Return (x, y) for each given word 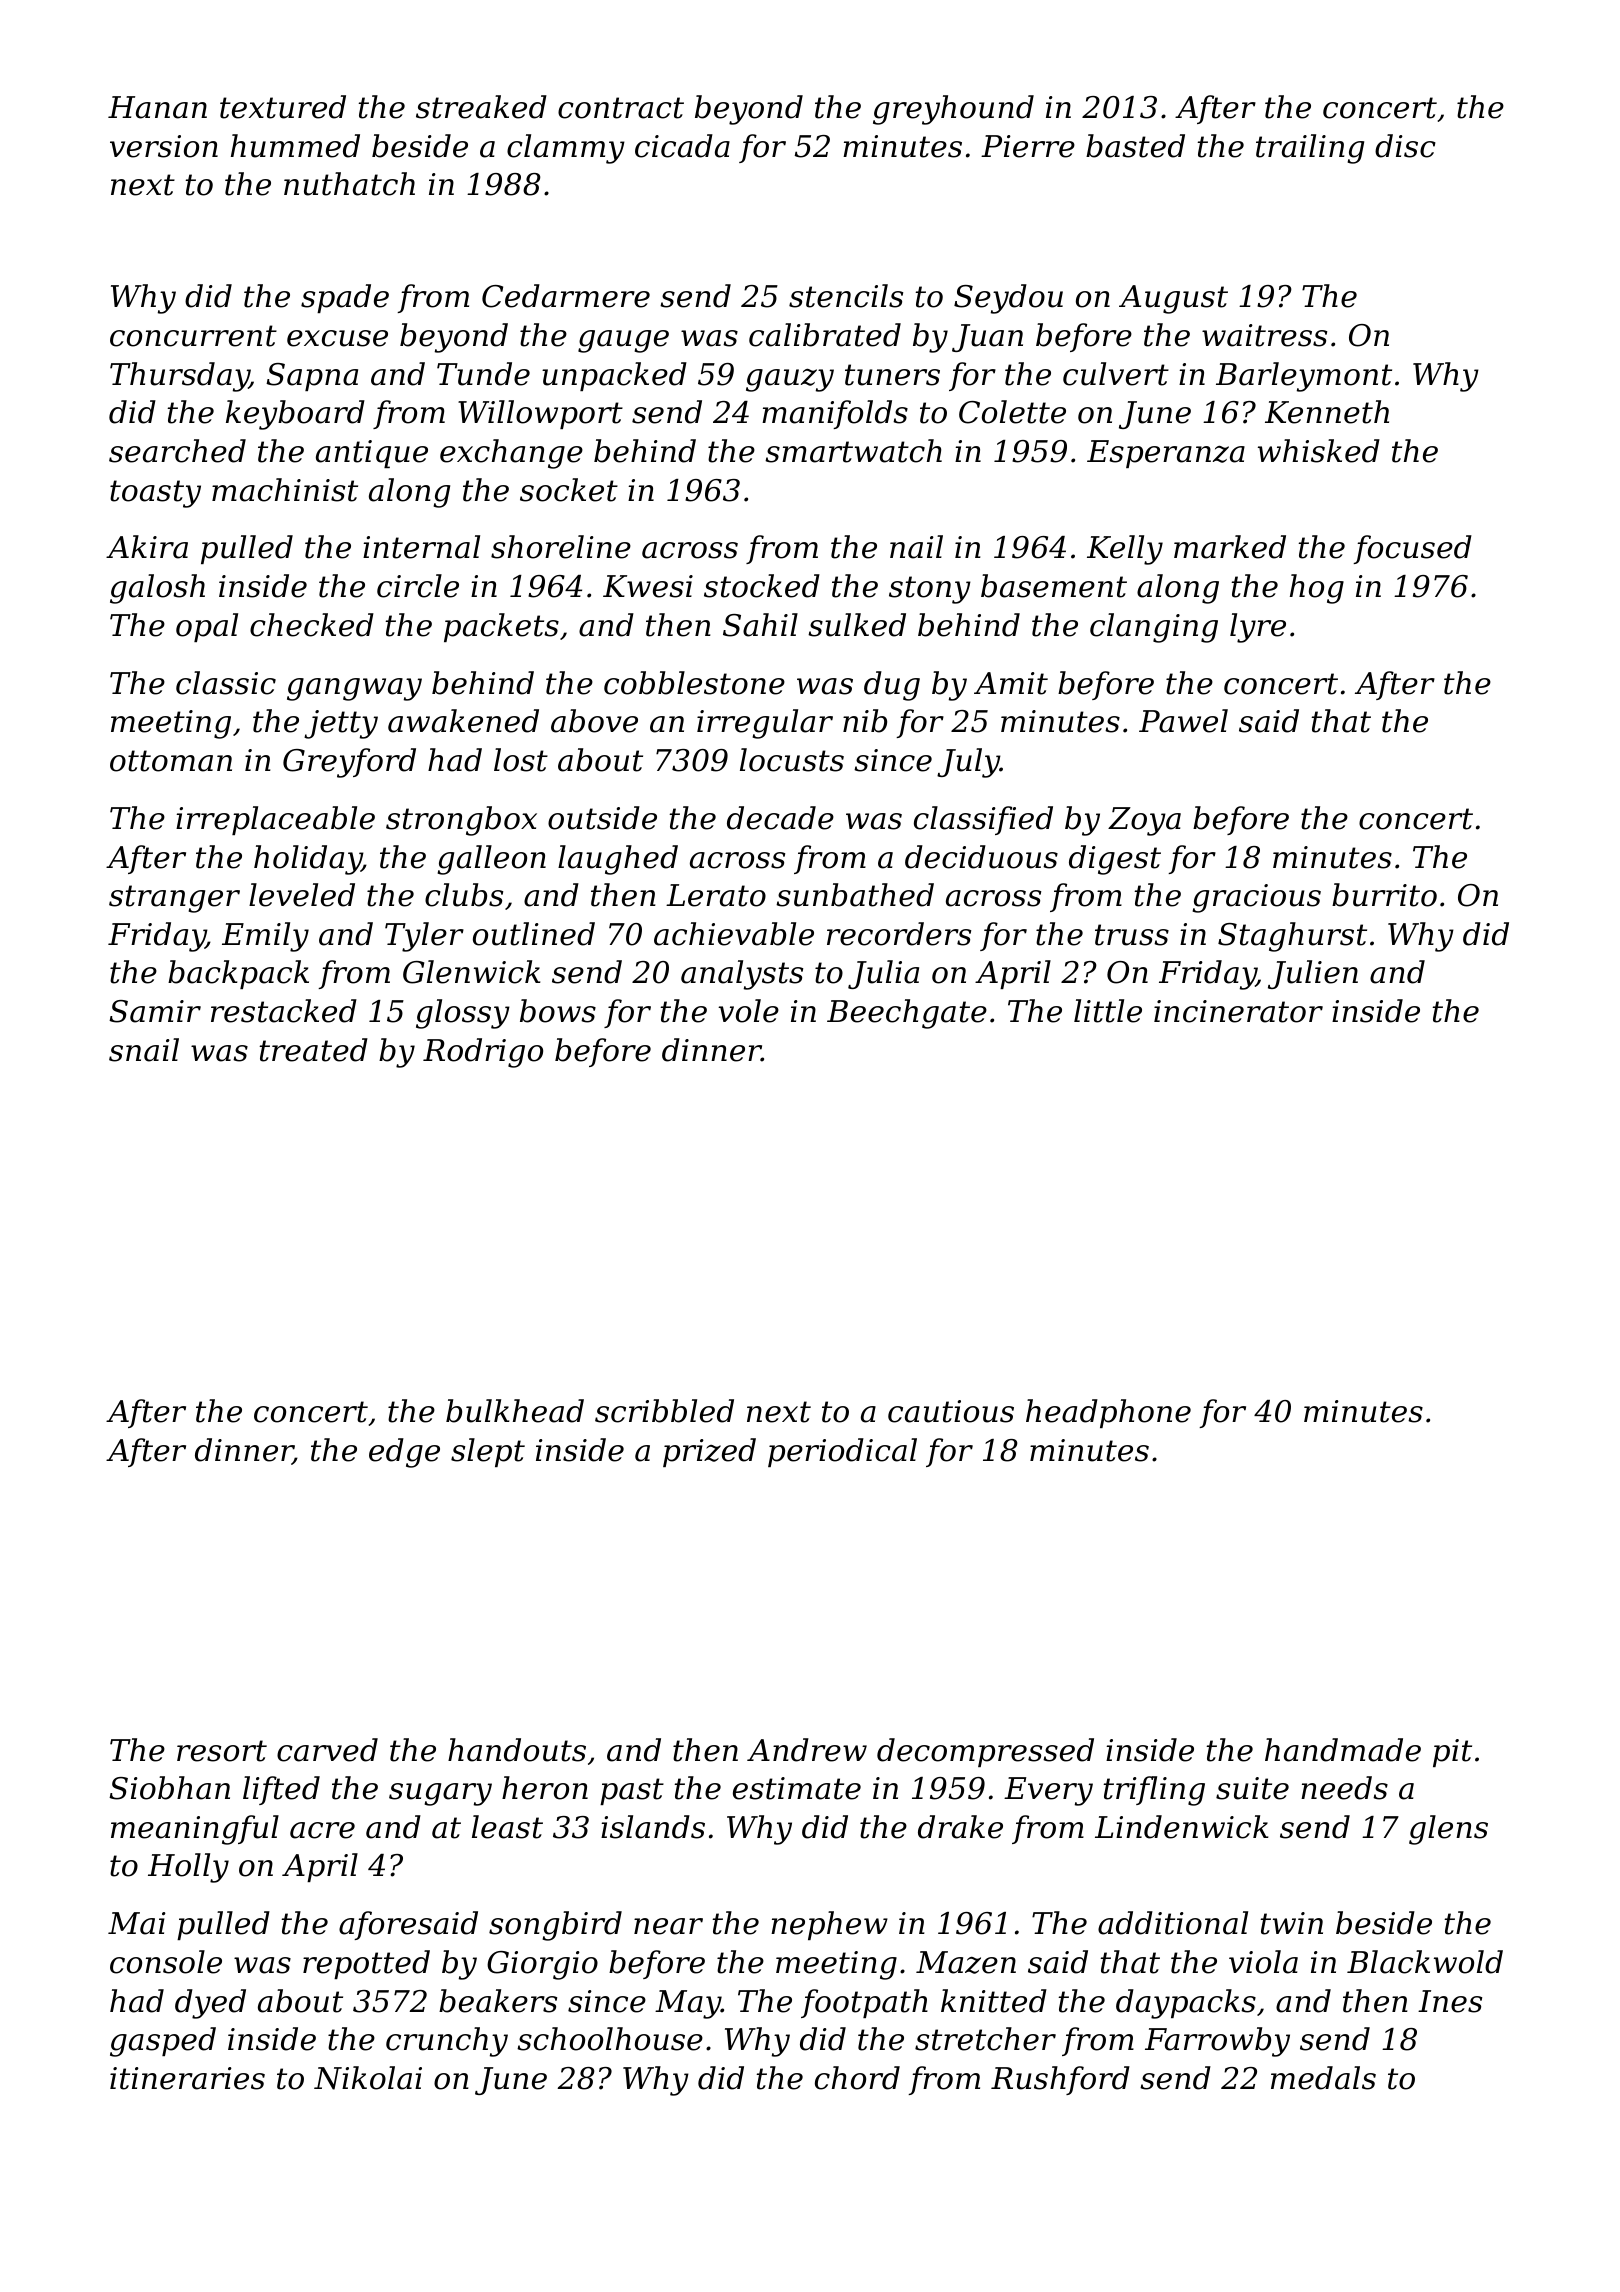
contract (621, 108)
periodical (842, 1452)
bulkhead (515, 1411)
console (166, 1962)
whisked (1319, 451)
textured (283, 107)
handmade (1343, 1750)
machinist (285, 490)
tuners (892, 375)
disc (1405, 146)
